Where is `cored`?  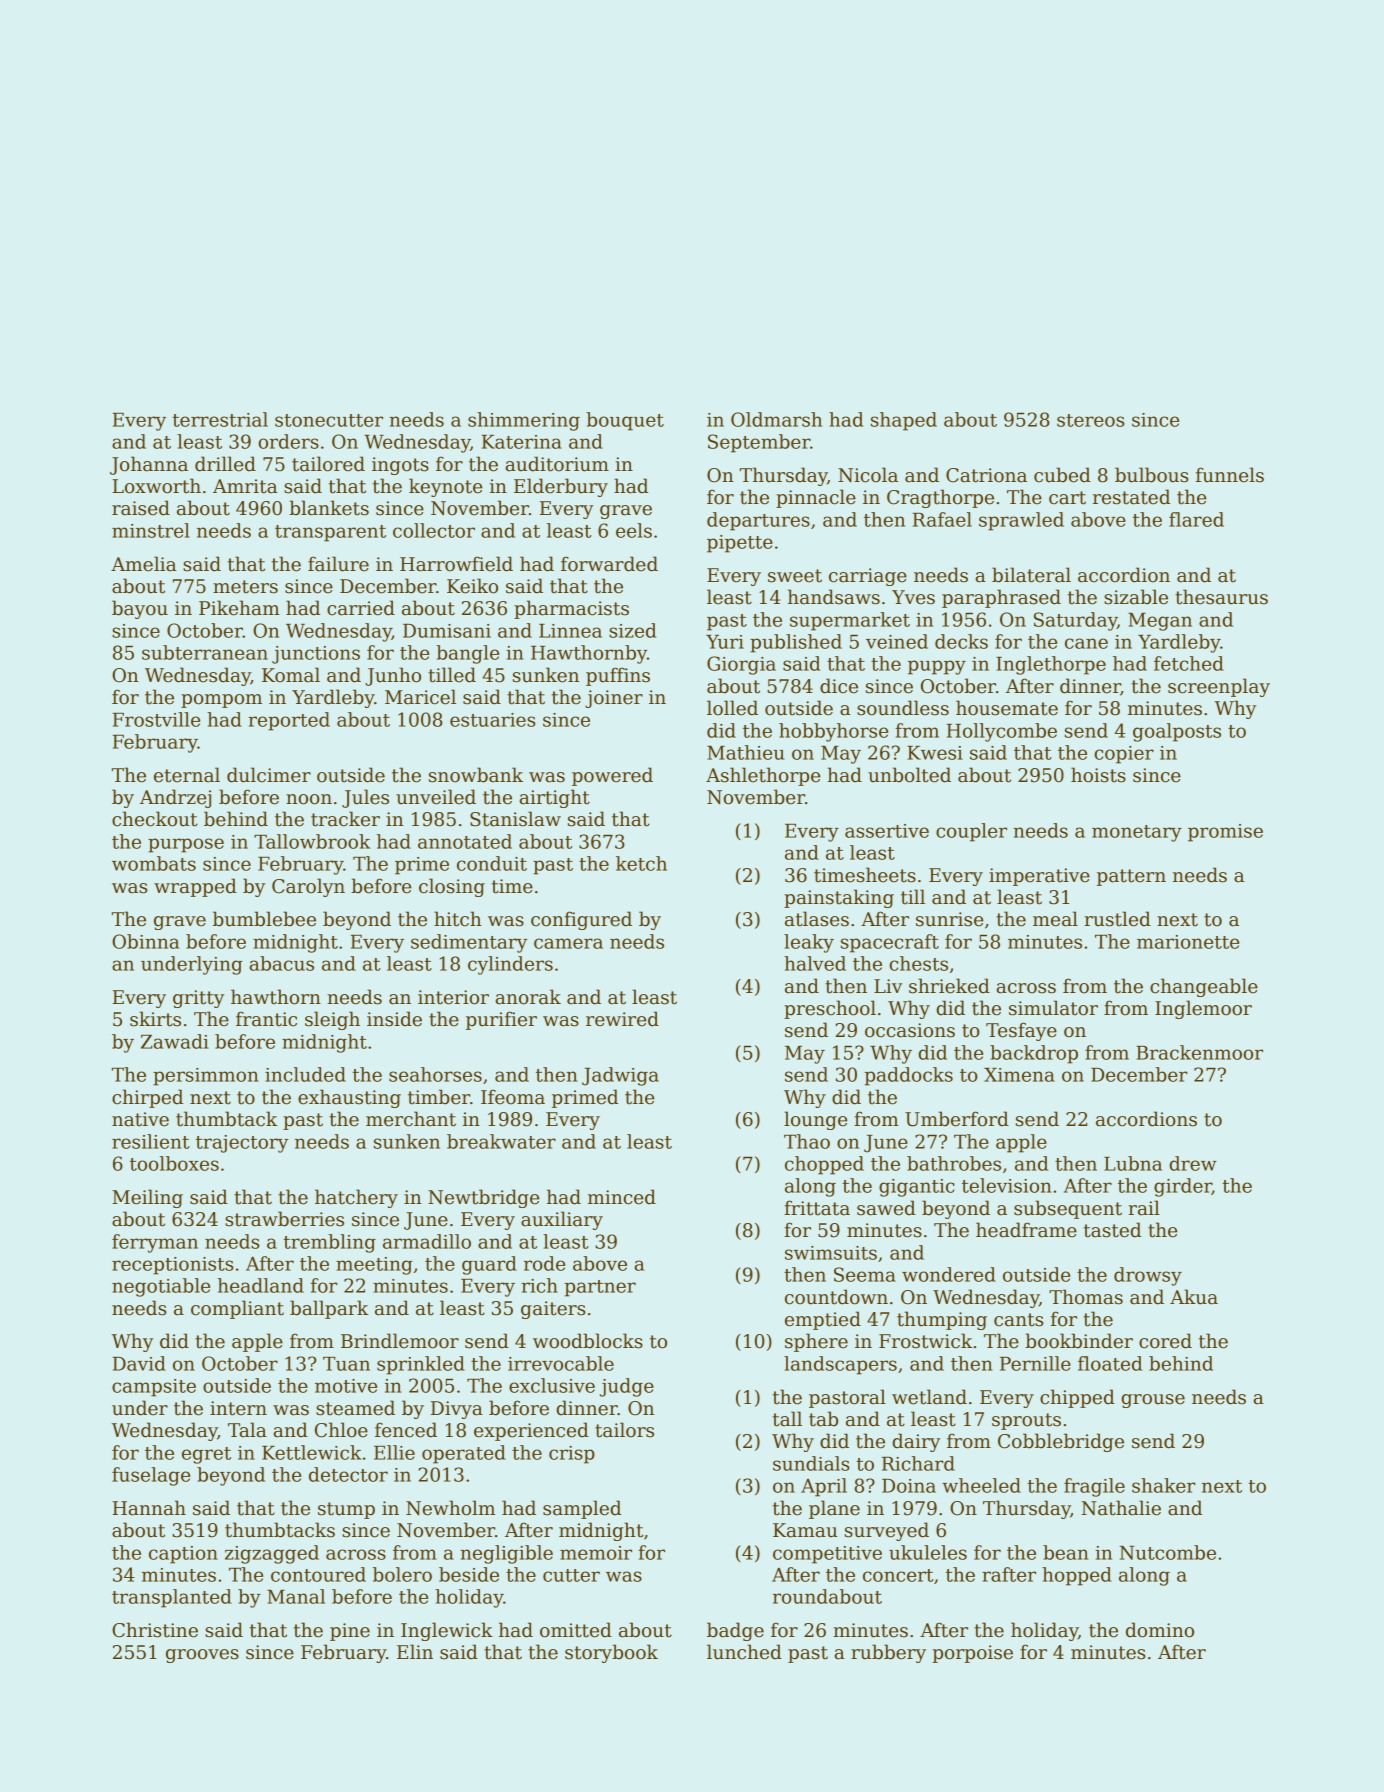 cored is located at coordinates (1165, 1341).
